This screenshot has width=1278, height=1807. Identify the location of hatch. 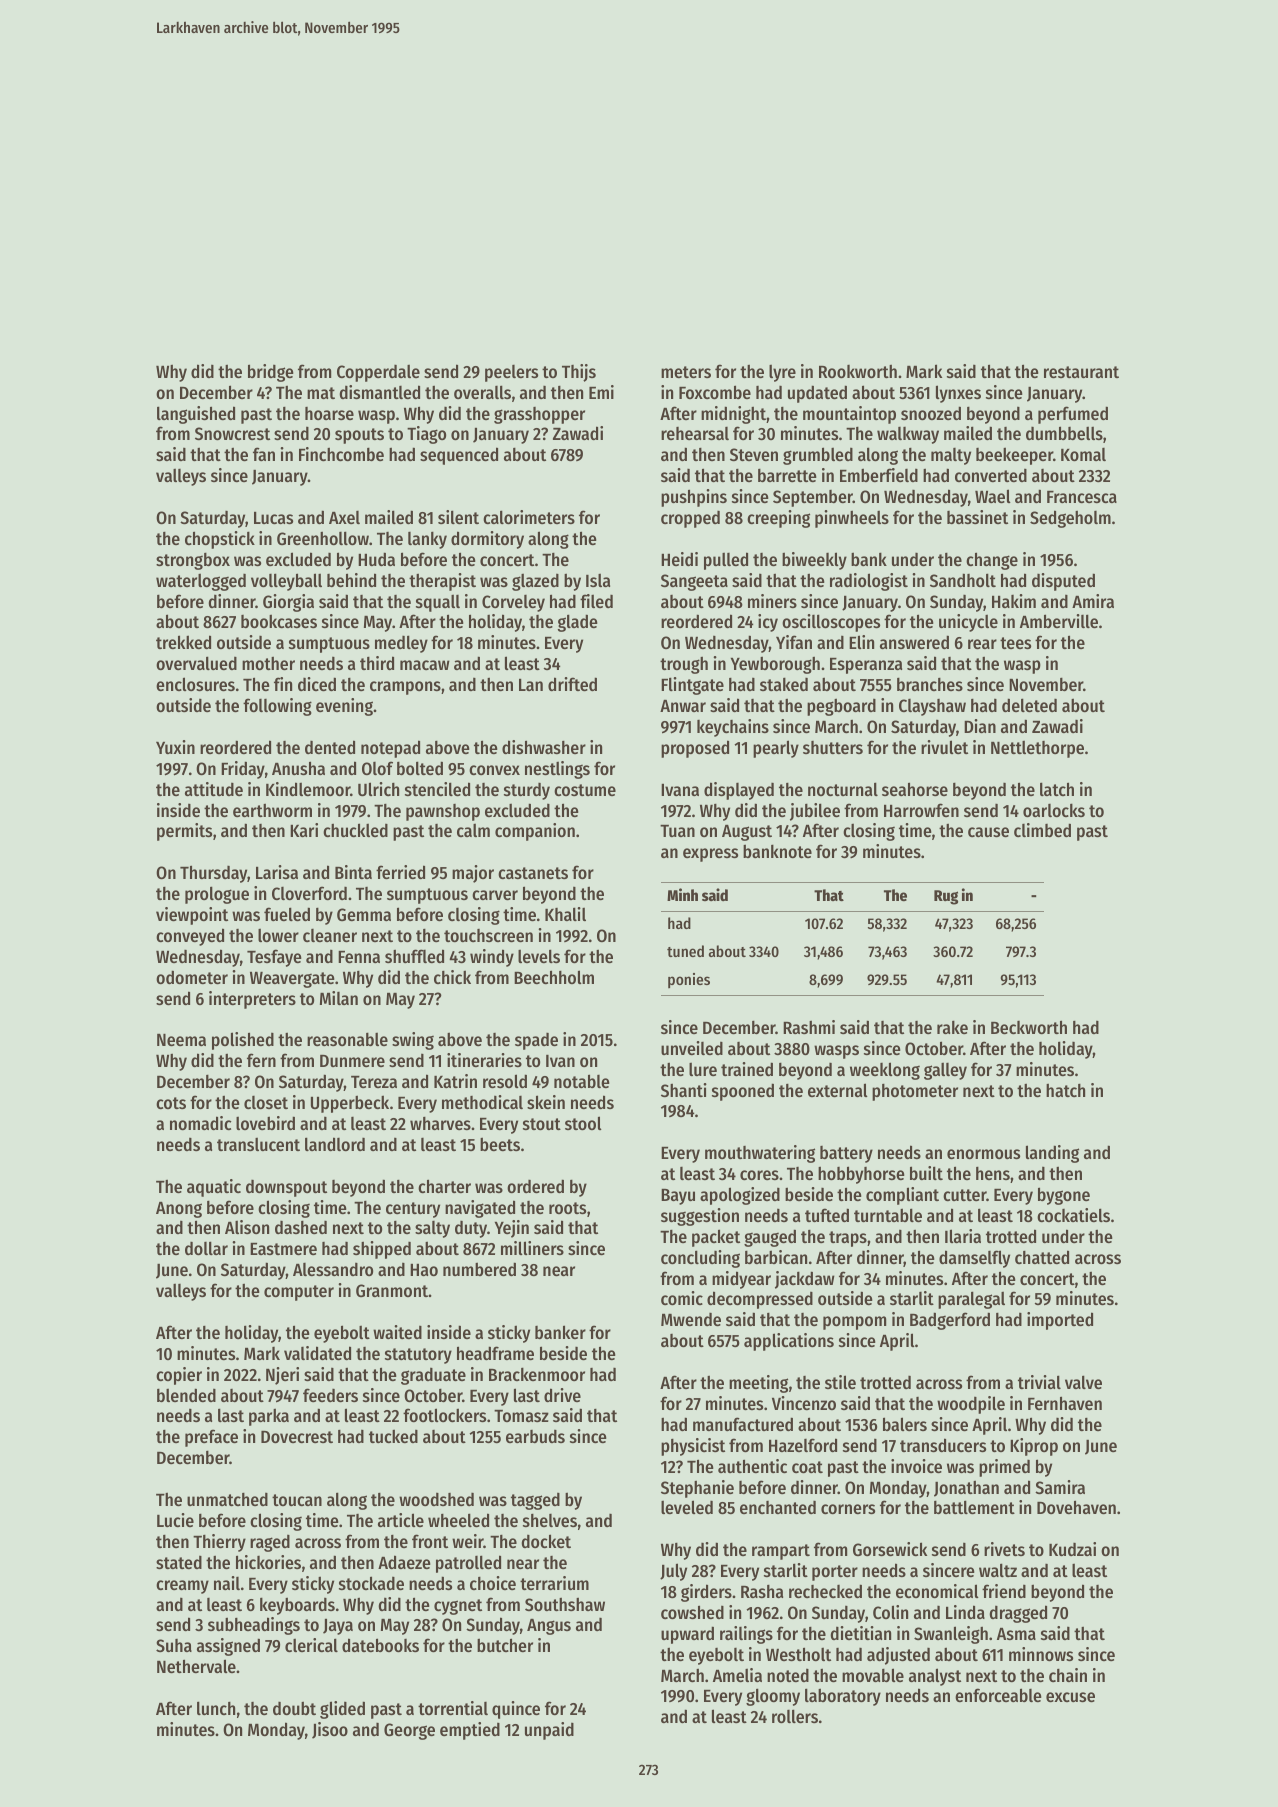
(1065, 1090).
